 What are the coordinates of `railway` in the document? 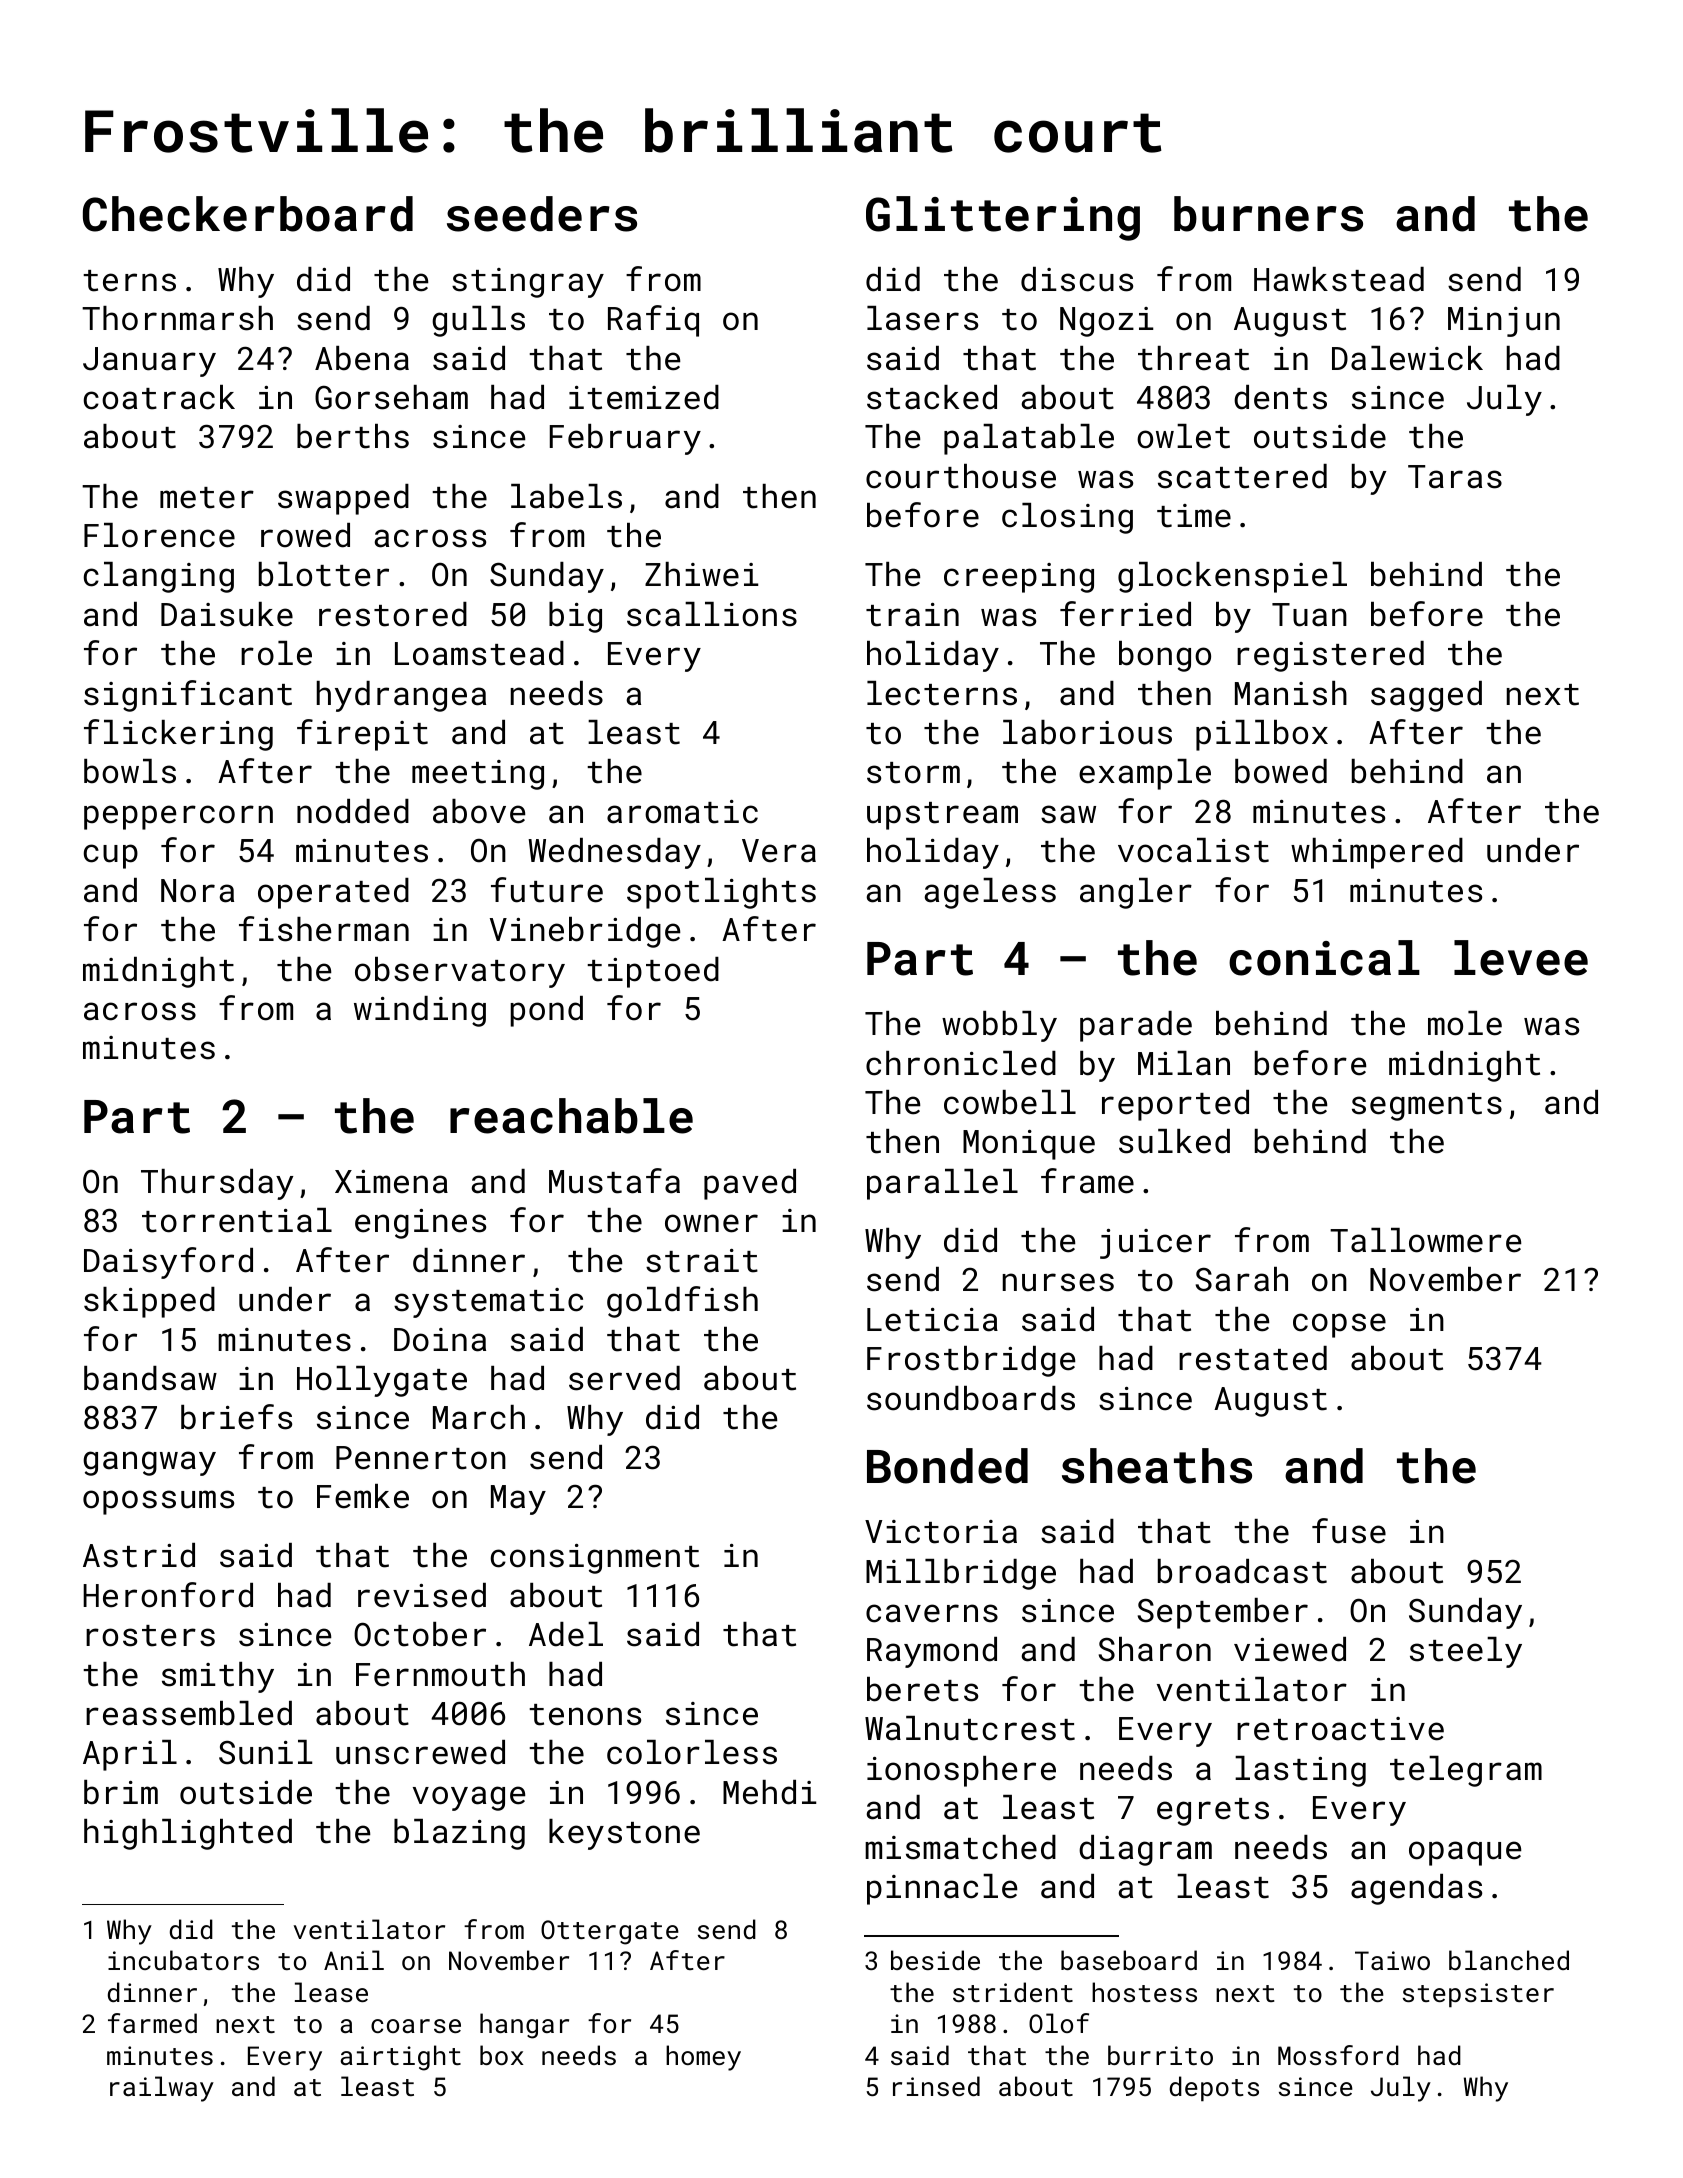 It's located at (162, 2089).
